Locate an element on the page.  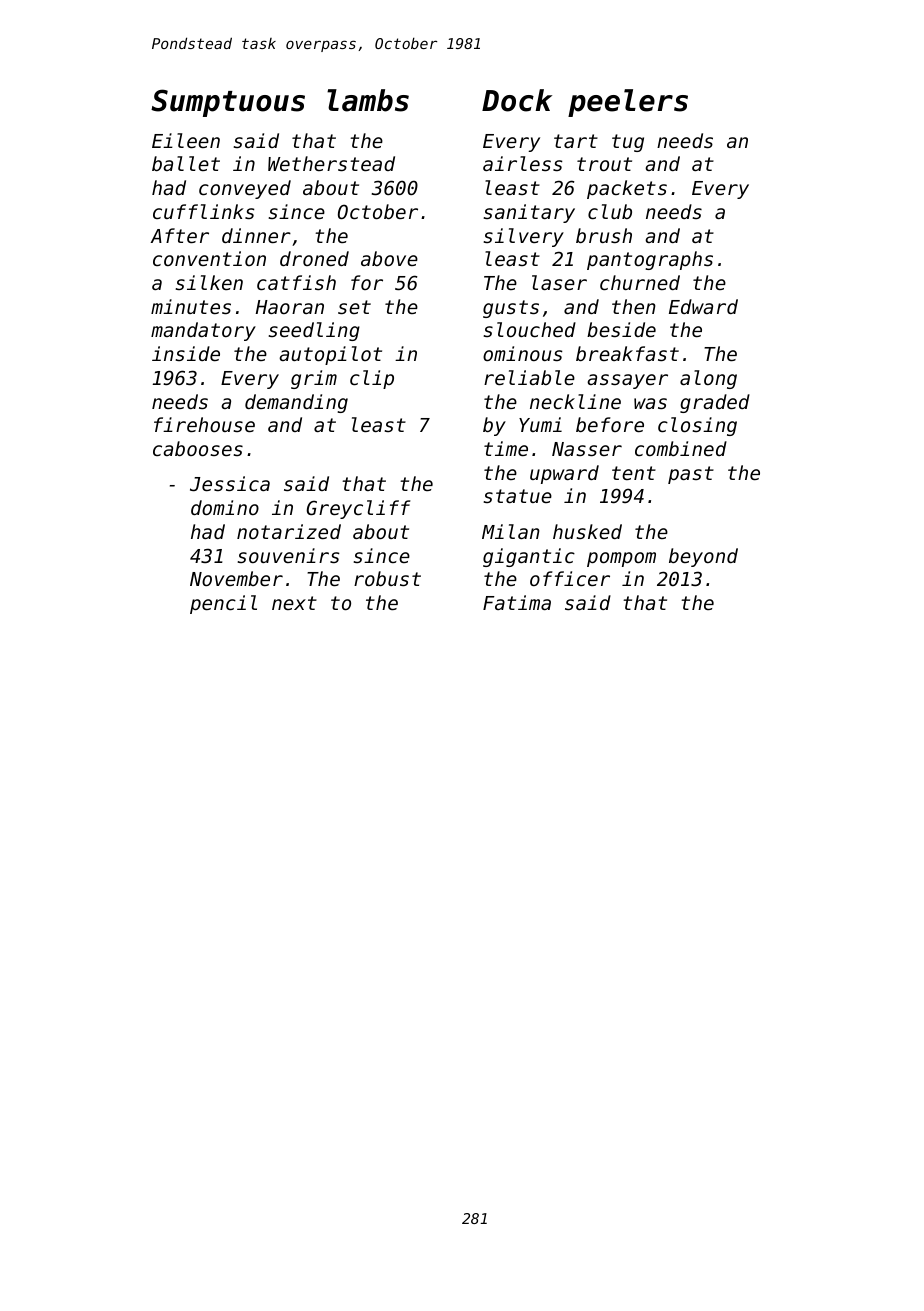
minutes is located at coordinates (191, 306).
